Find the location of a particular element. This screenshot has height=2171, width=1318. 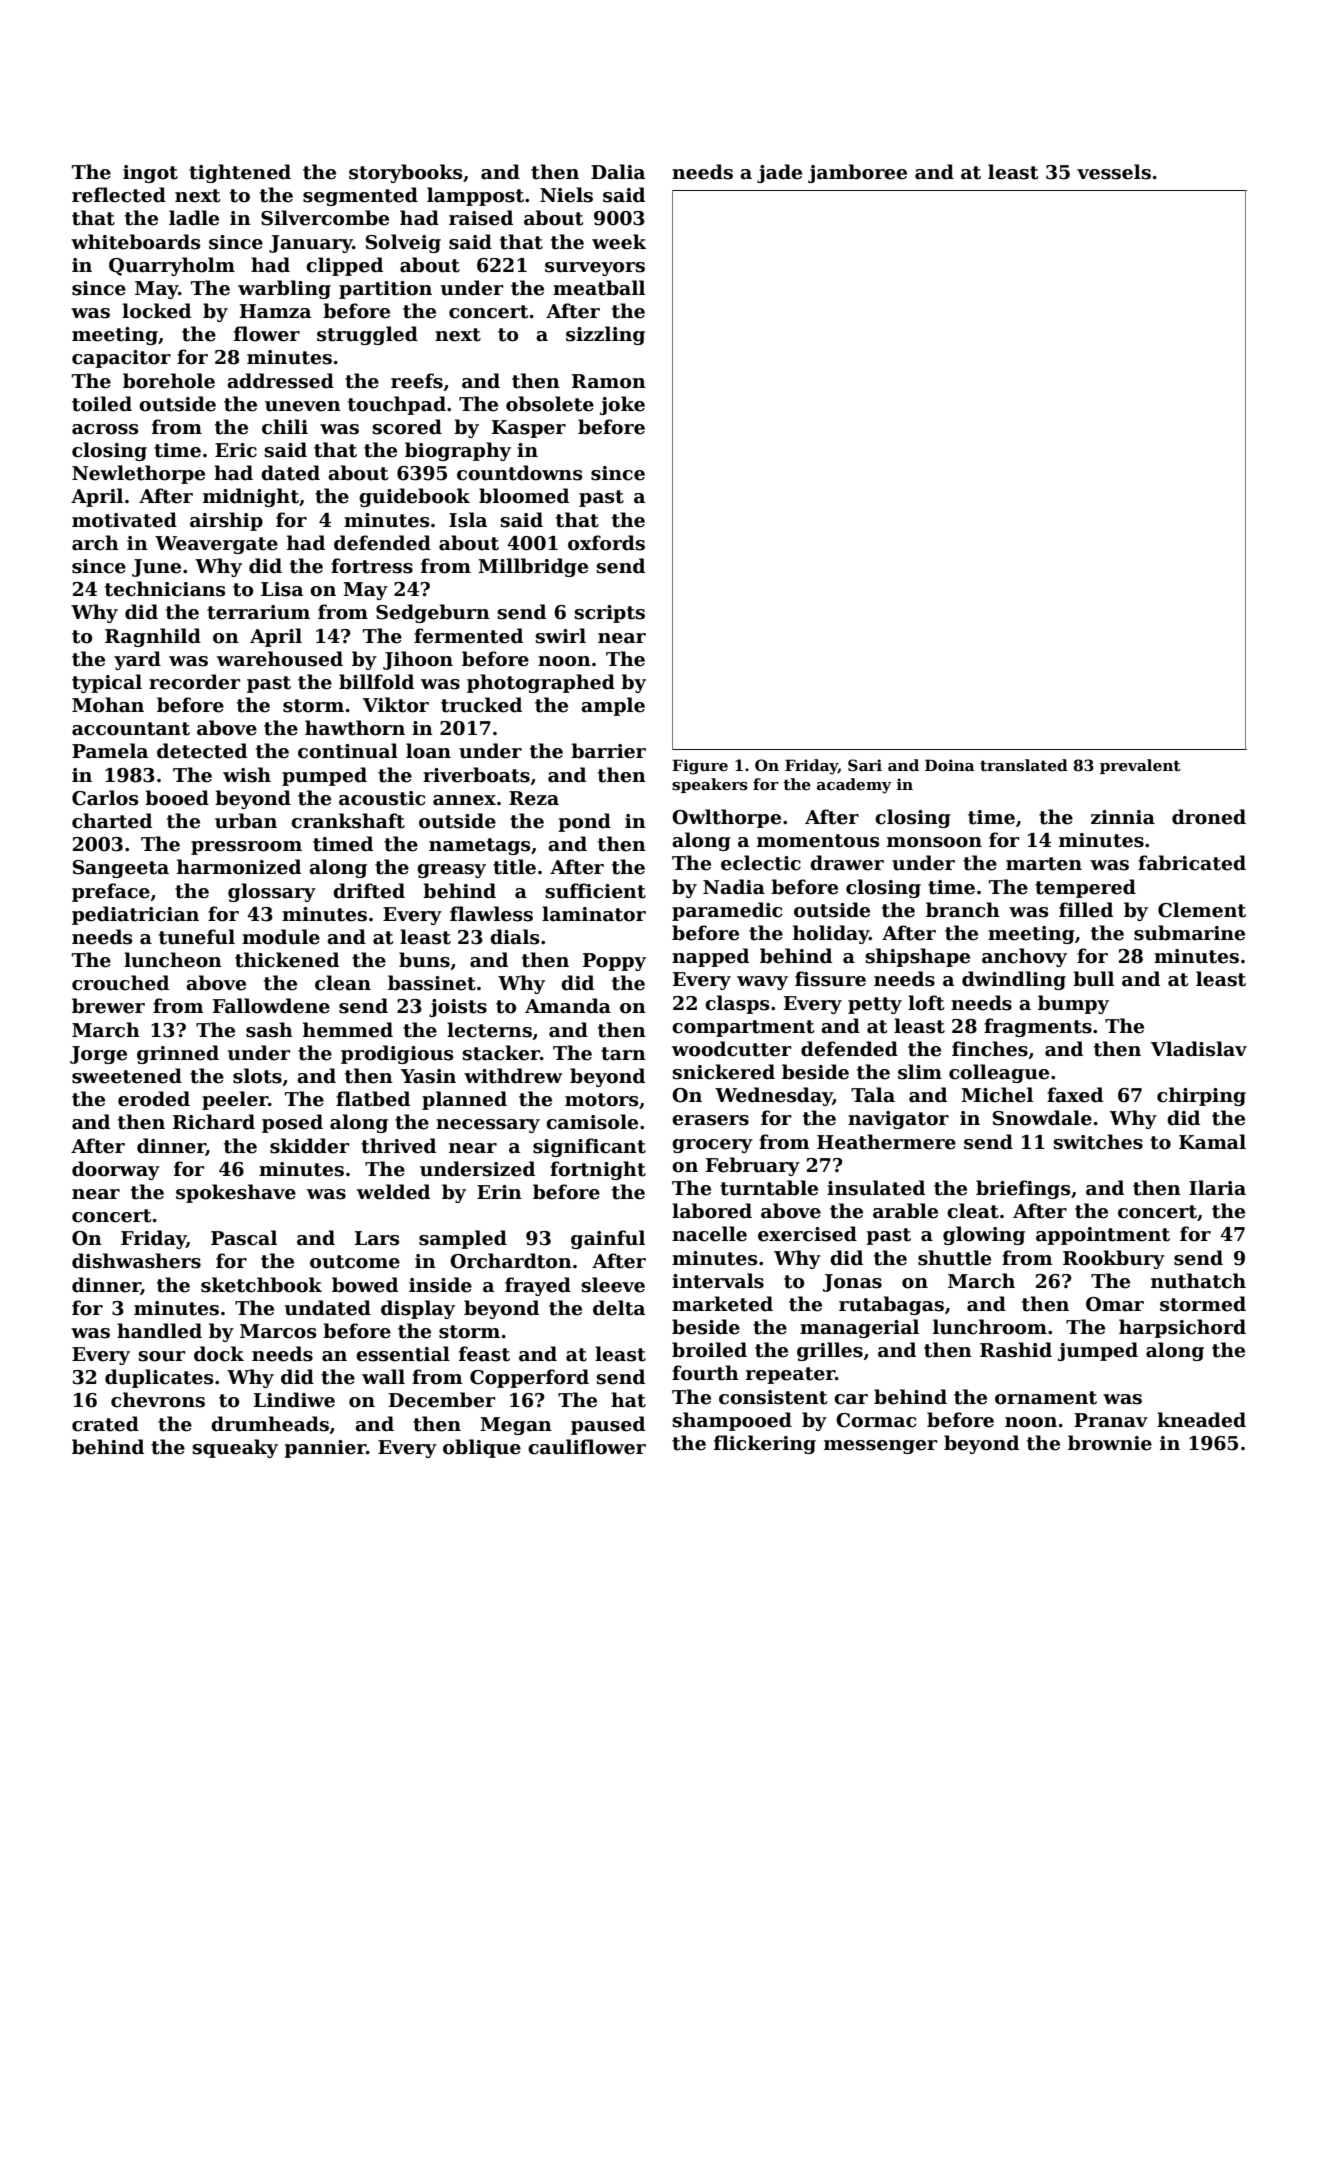

handled is located at coordinates (159, 1331).
